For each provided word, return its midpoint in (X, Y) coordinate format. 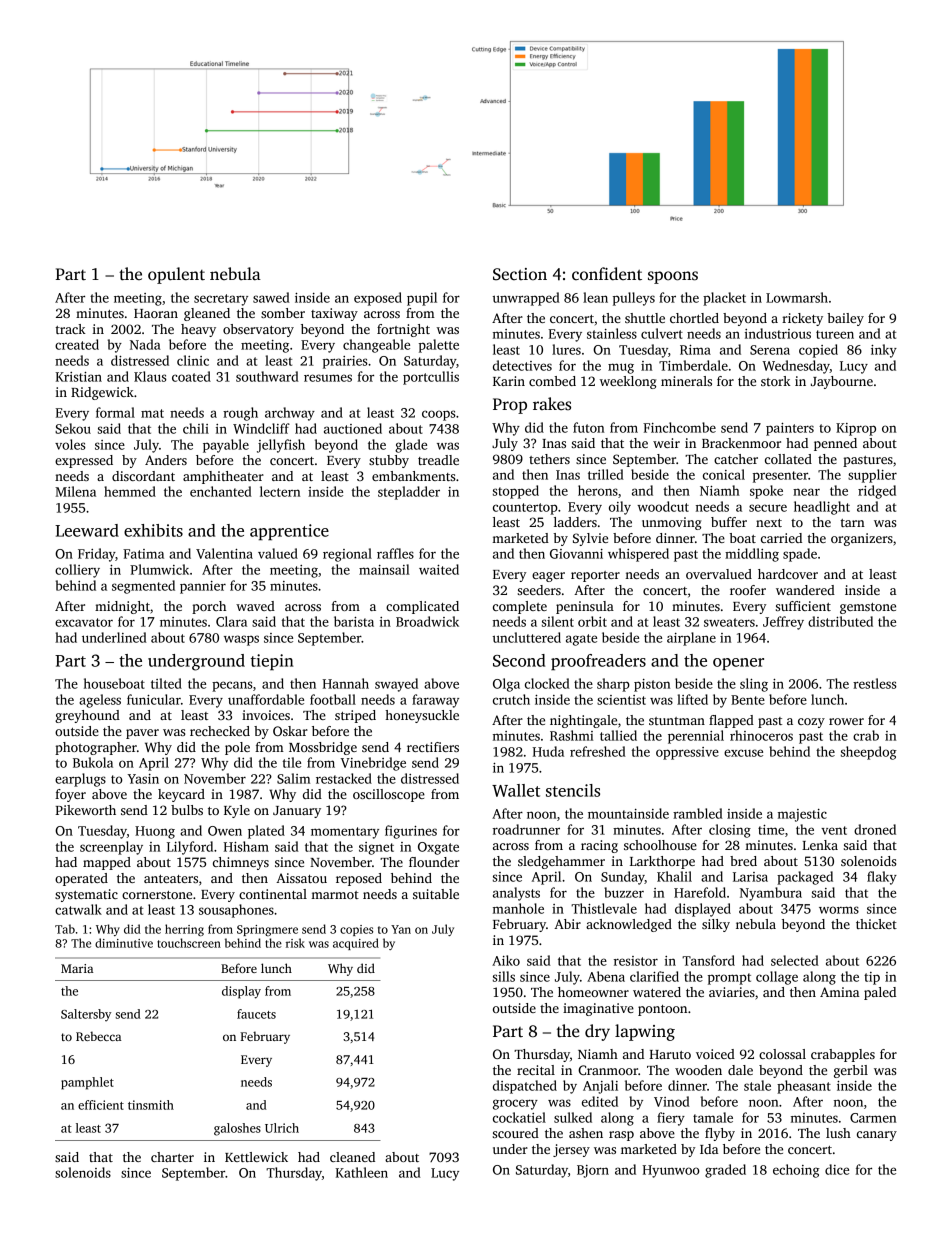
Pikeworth (85, 810)
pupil (422, 299)
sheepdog (869, 753)
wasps (241, 640)
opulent (176, 275)
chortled (694, 318)
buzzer (624, 892)
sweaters (729, 622)
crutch (511, 699)
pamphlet (87, 1083)
